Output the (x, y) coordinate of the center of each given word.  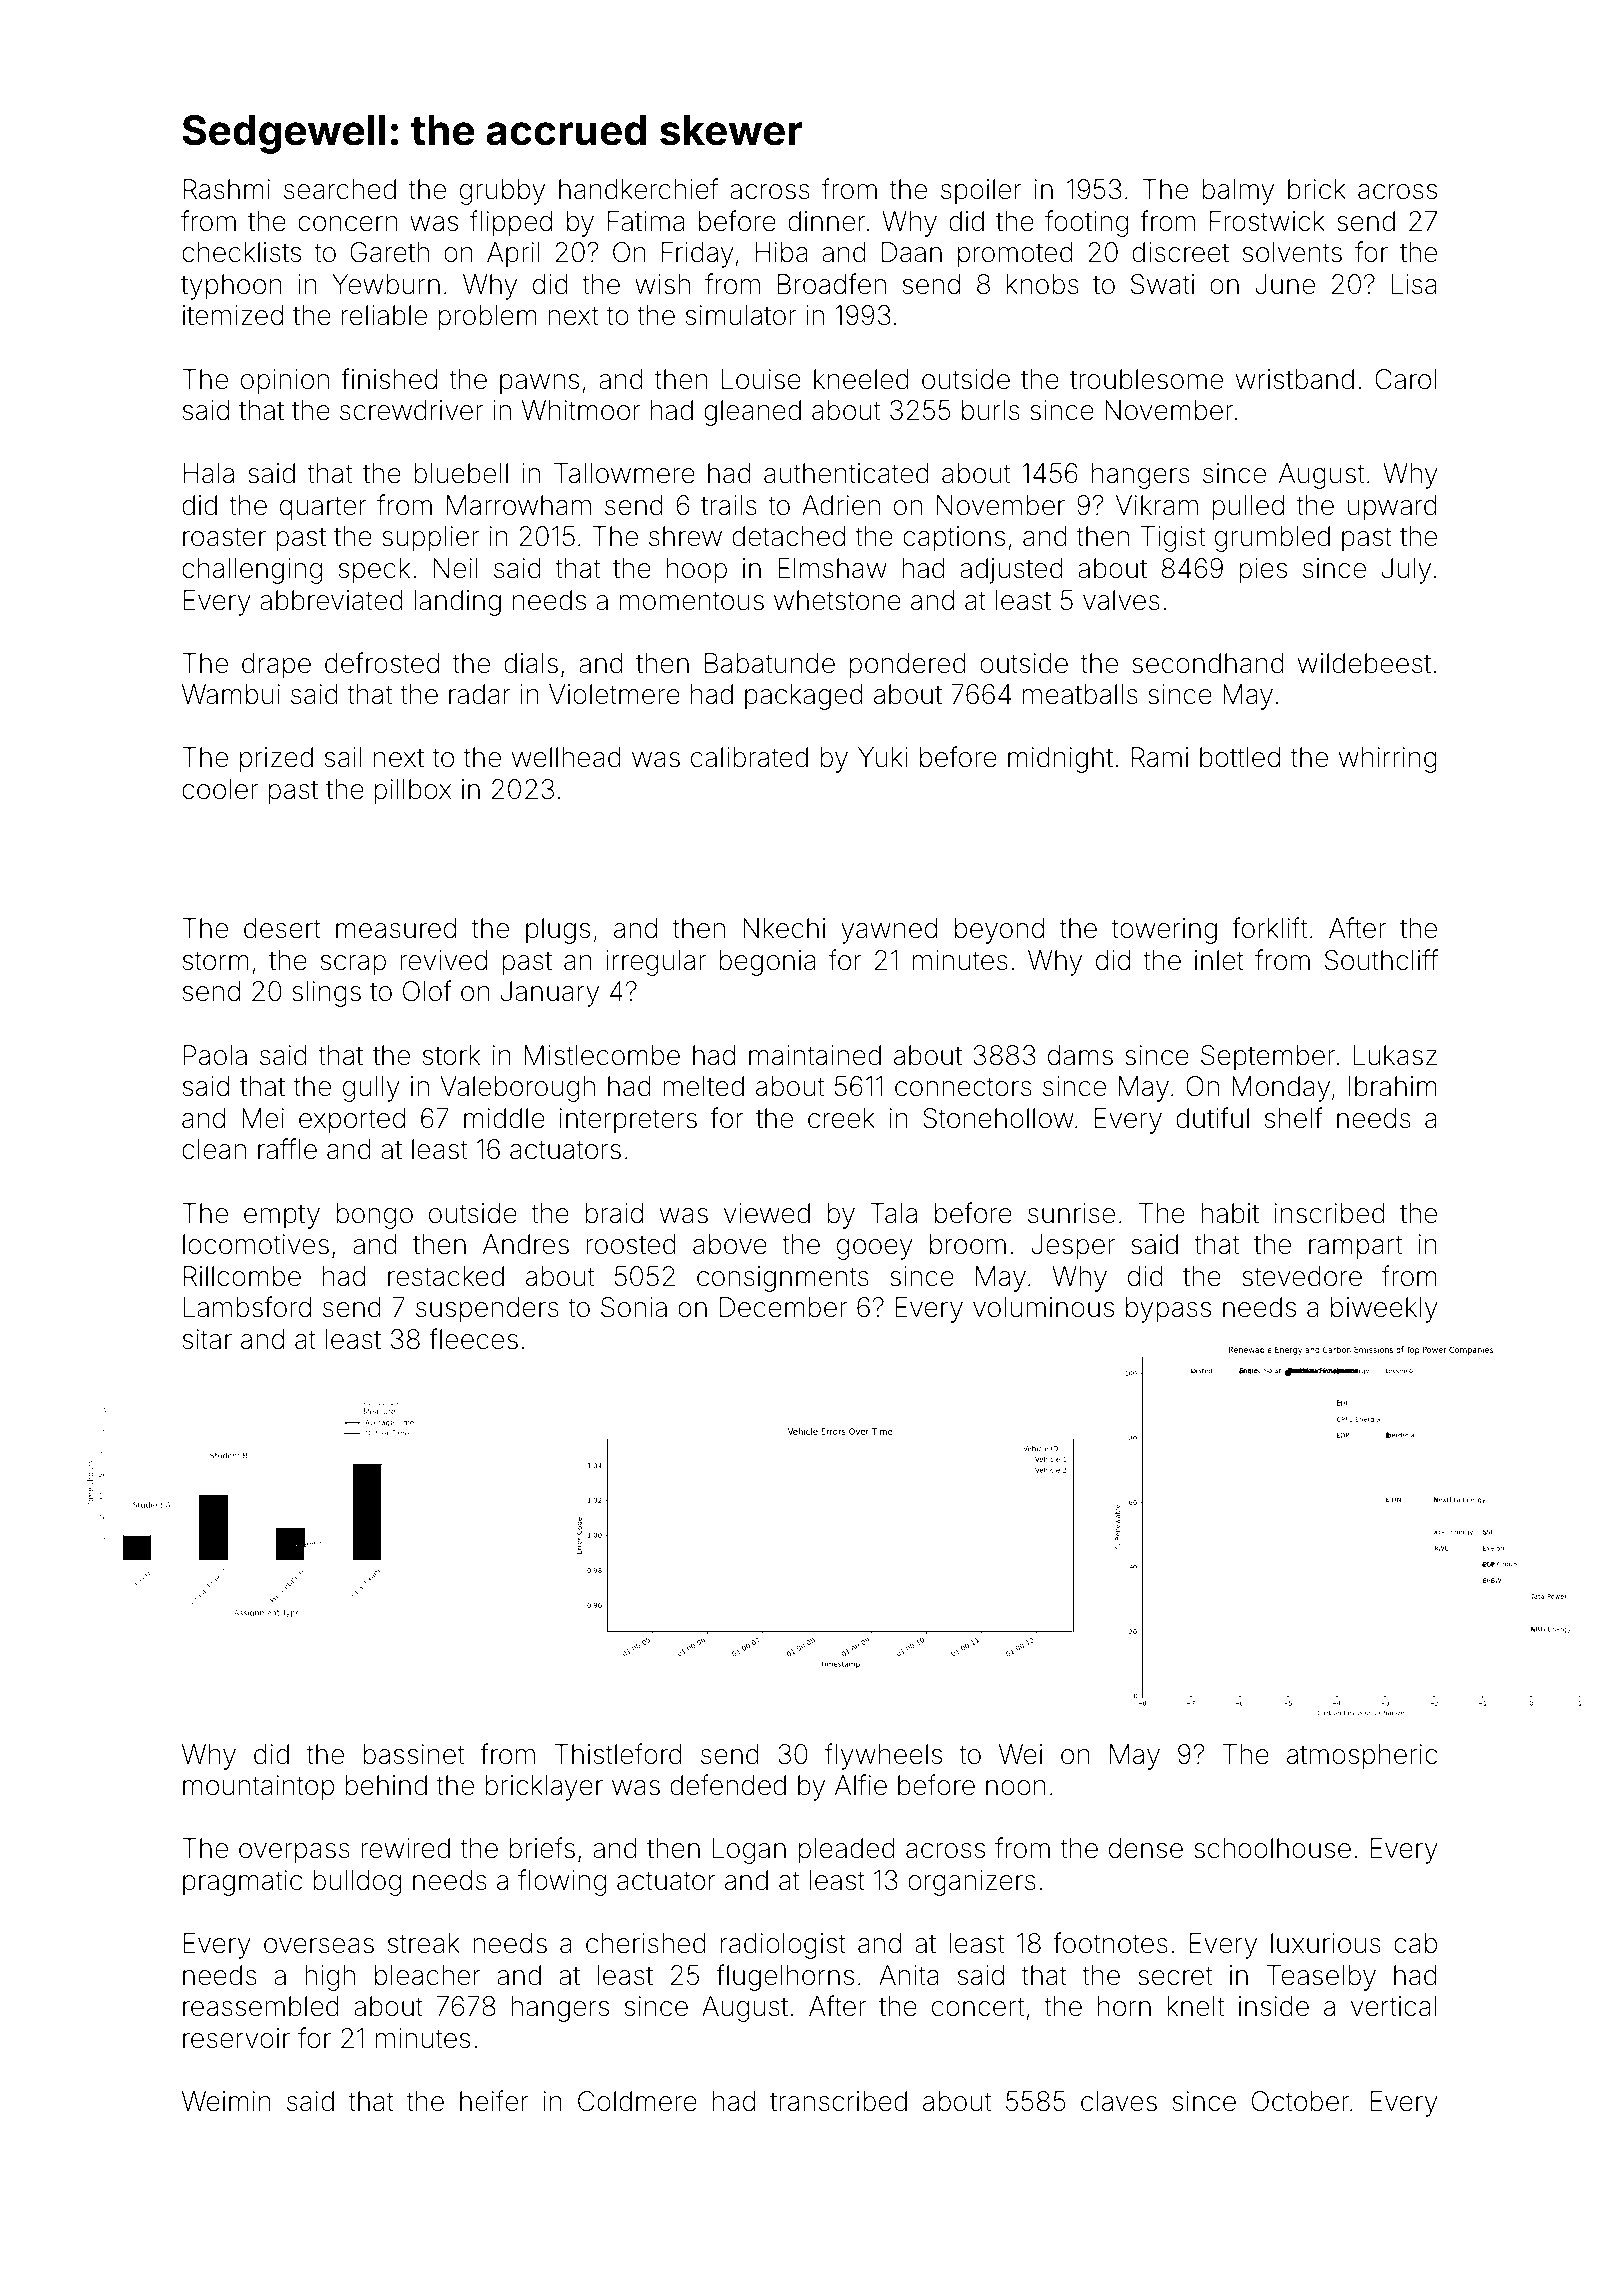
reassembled (261, 2006)
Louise (761, 379)
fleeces (473, 1339)
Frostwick (1267, 221)
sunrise (1071, 1213)
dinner (827, 221)
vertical (1394, 2006)
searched (340, 189)
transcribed (838, 2101)
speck (374, 571)
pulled (1248, 508)
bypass (1168, 1310)
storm (216, 961)
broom (968, 1244)
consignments (783, 1279)
